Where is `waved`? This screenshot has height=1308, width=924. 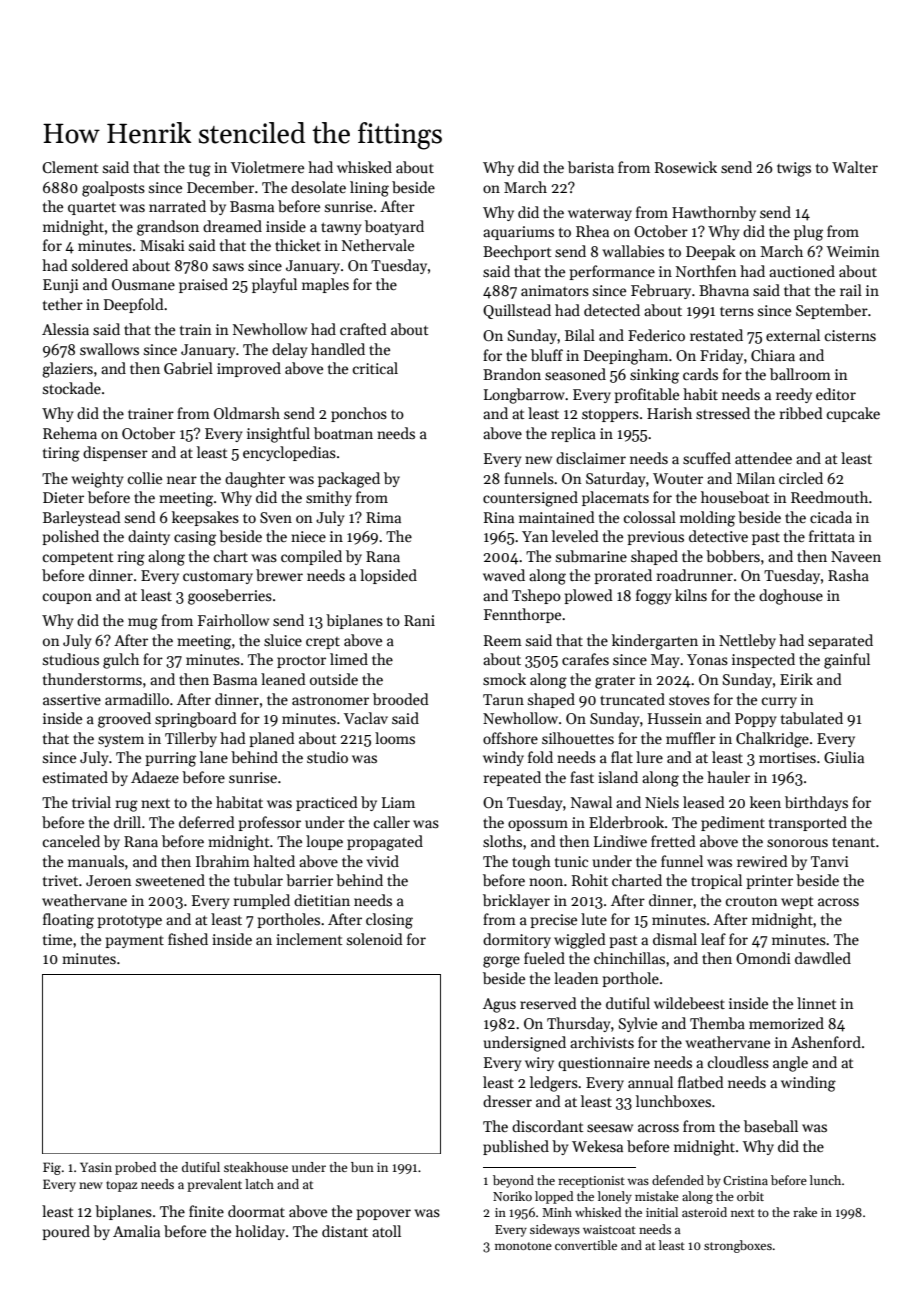
waved is located at coordinates (504, 575).
